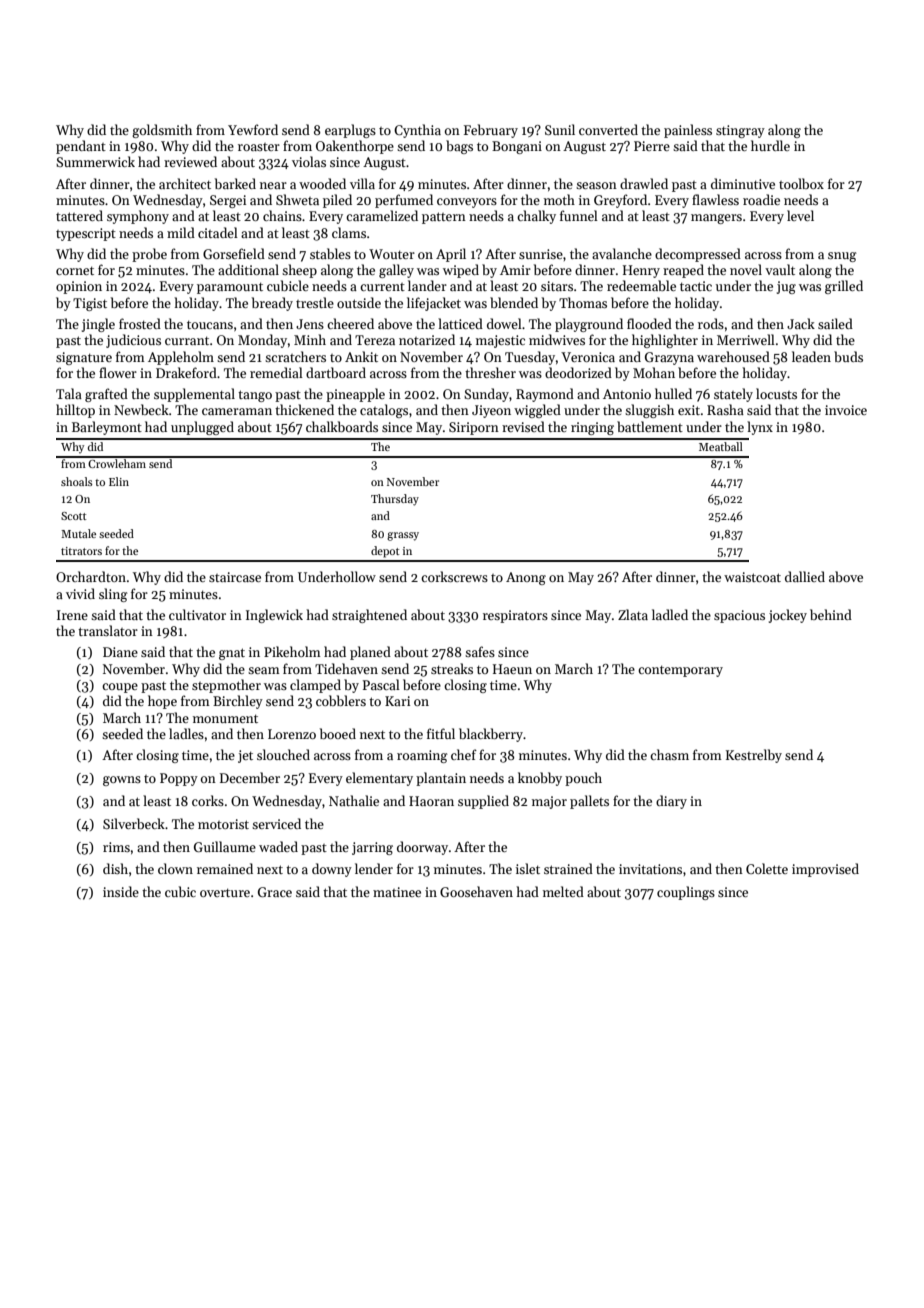  I want to click on probe, so click(149, 255).
